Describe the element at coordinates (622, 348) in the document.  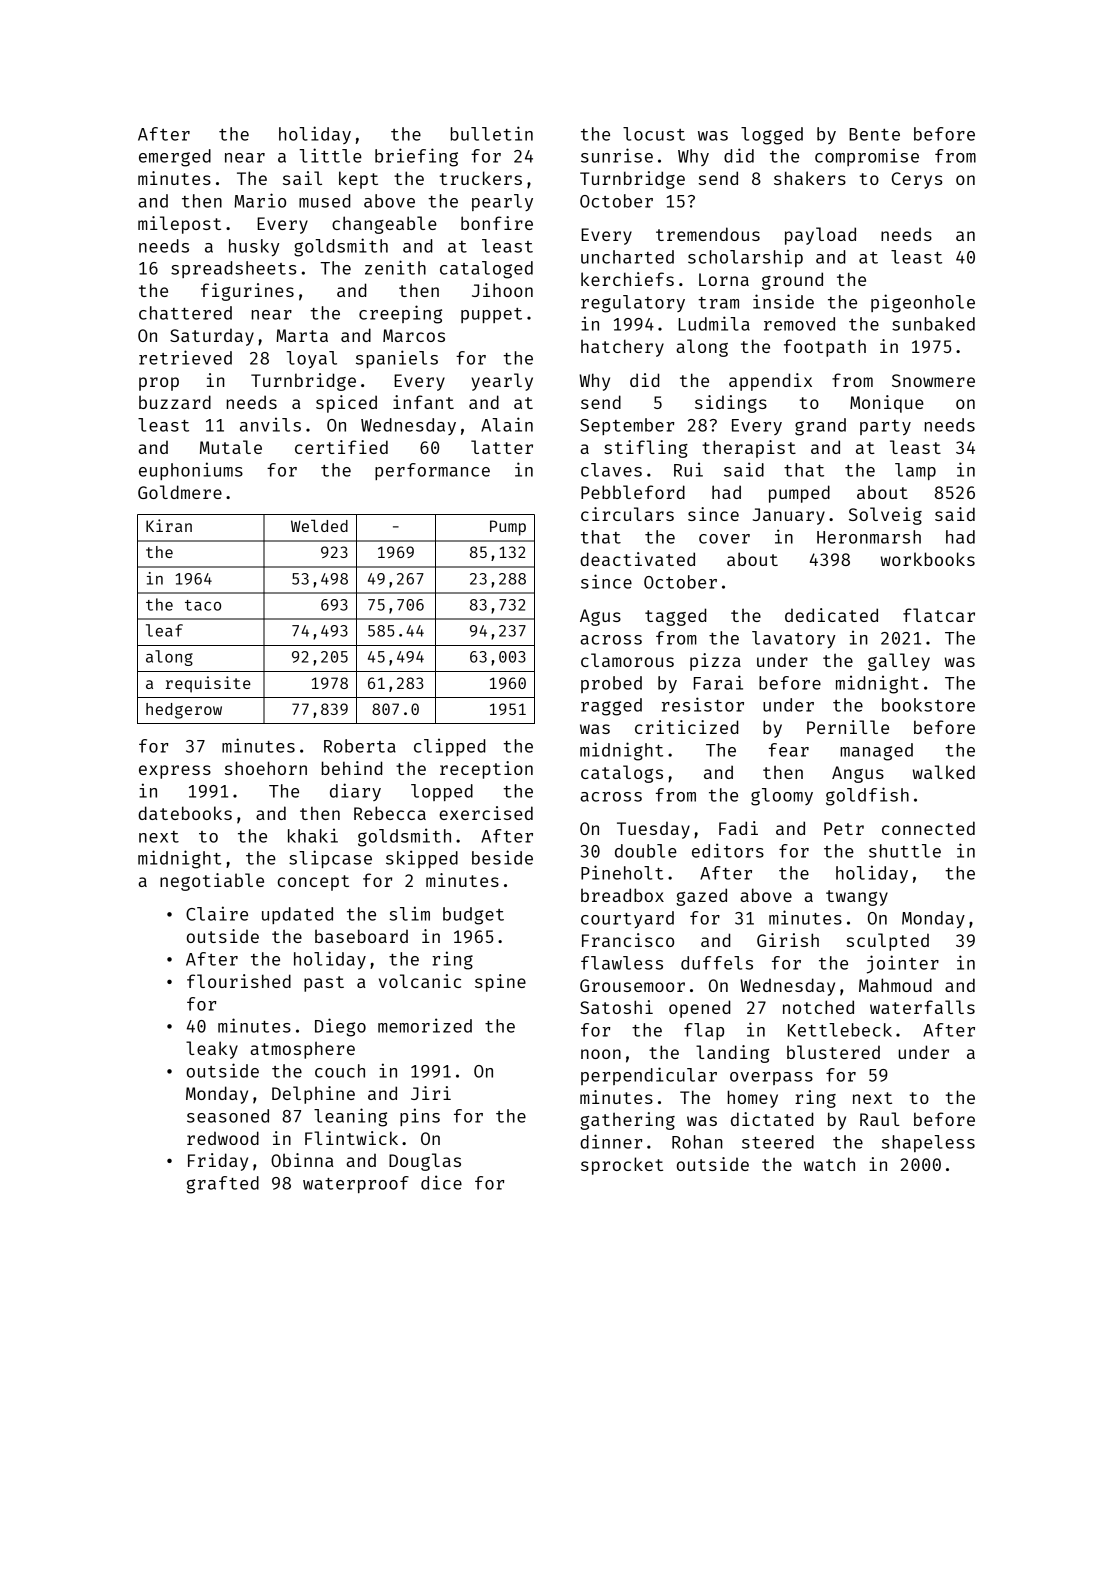
I see `hatchery` at that location.
